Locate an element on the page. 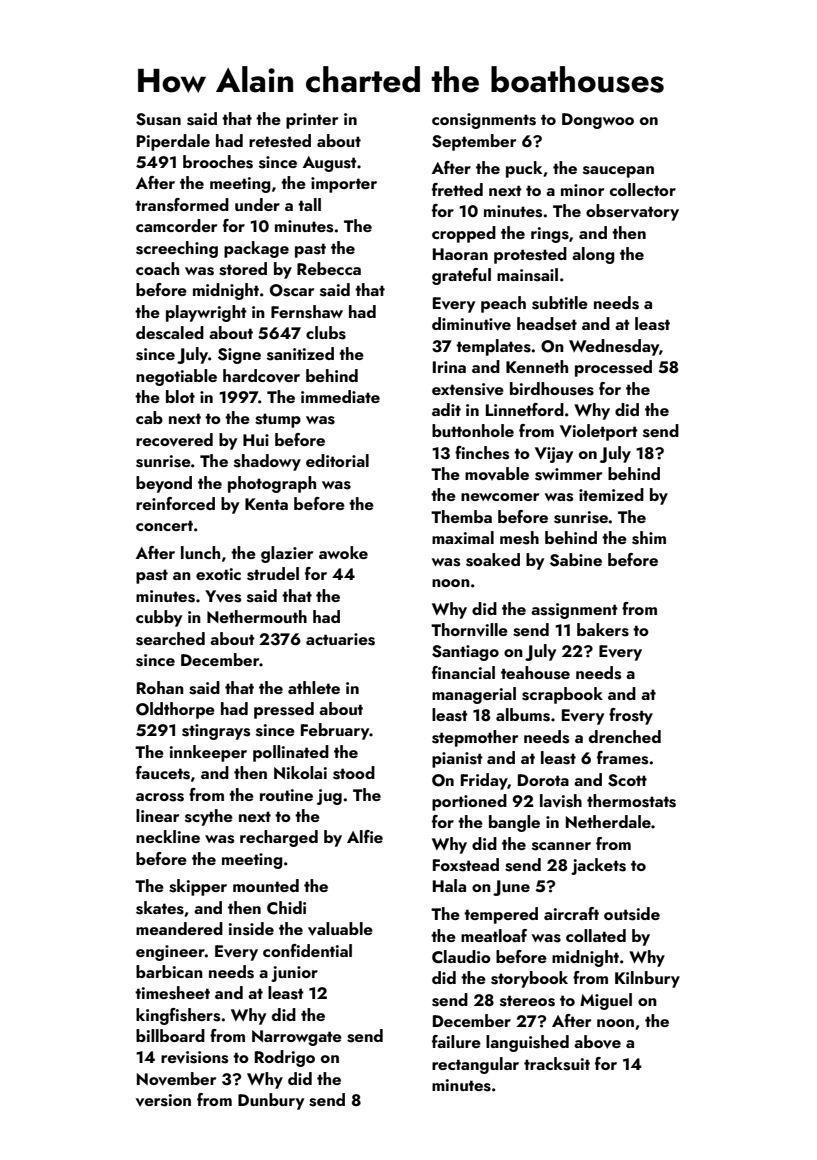  Dunbury is located at coordinates (271, 1101).
